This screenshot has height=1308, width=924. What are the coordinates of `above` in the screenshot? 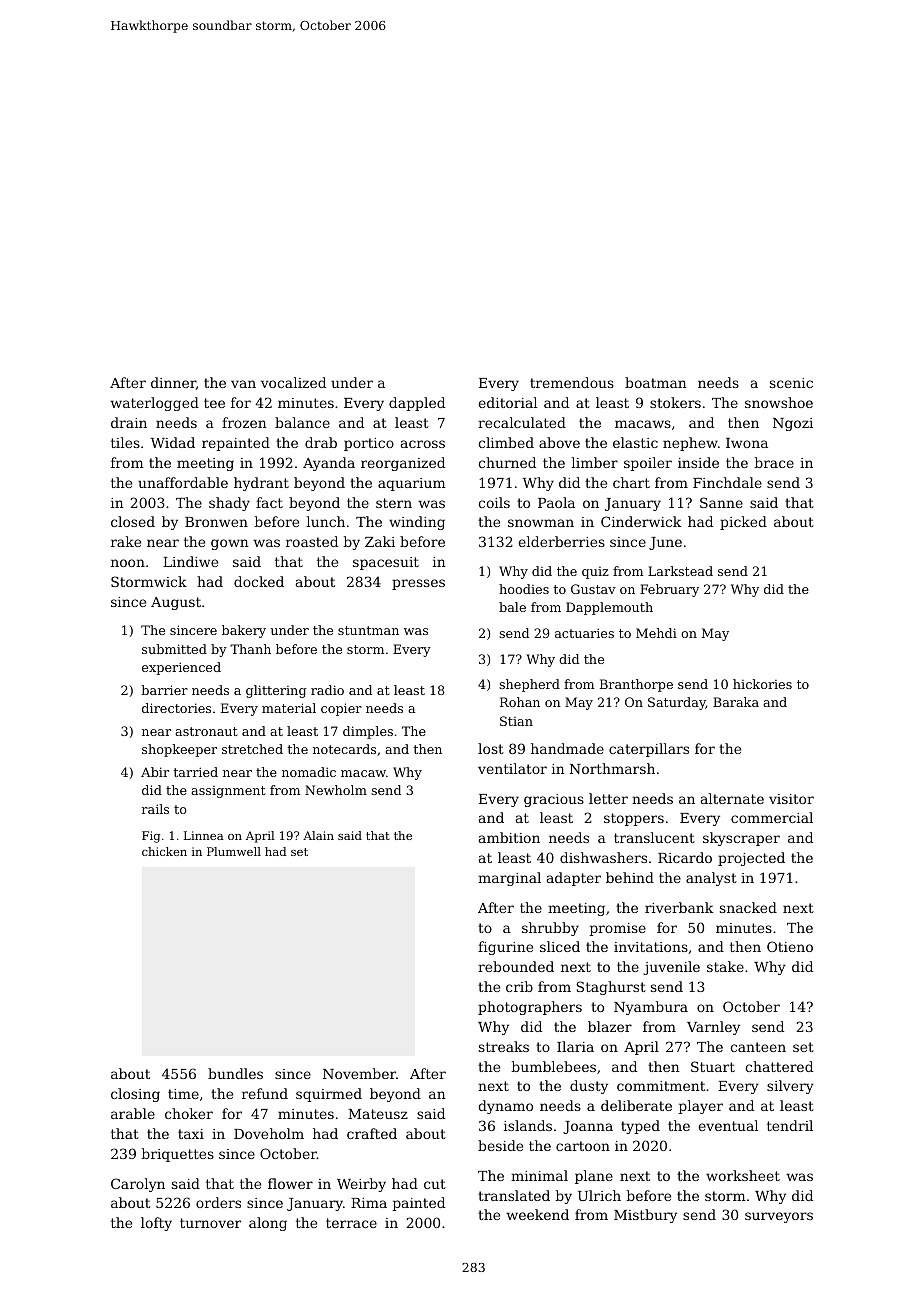 It's located at (559, 442).
